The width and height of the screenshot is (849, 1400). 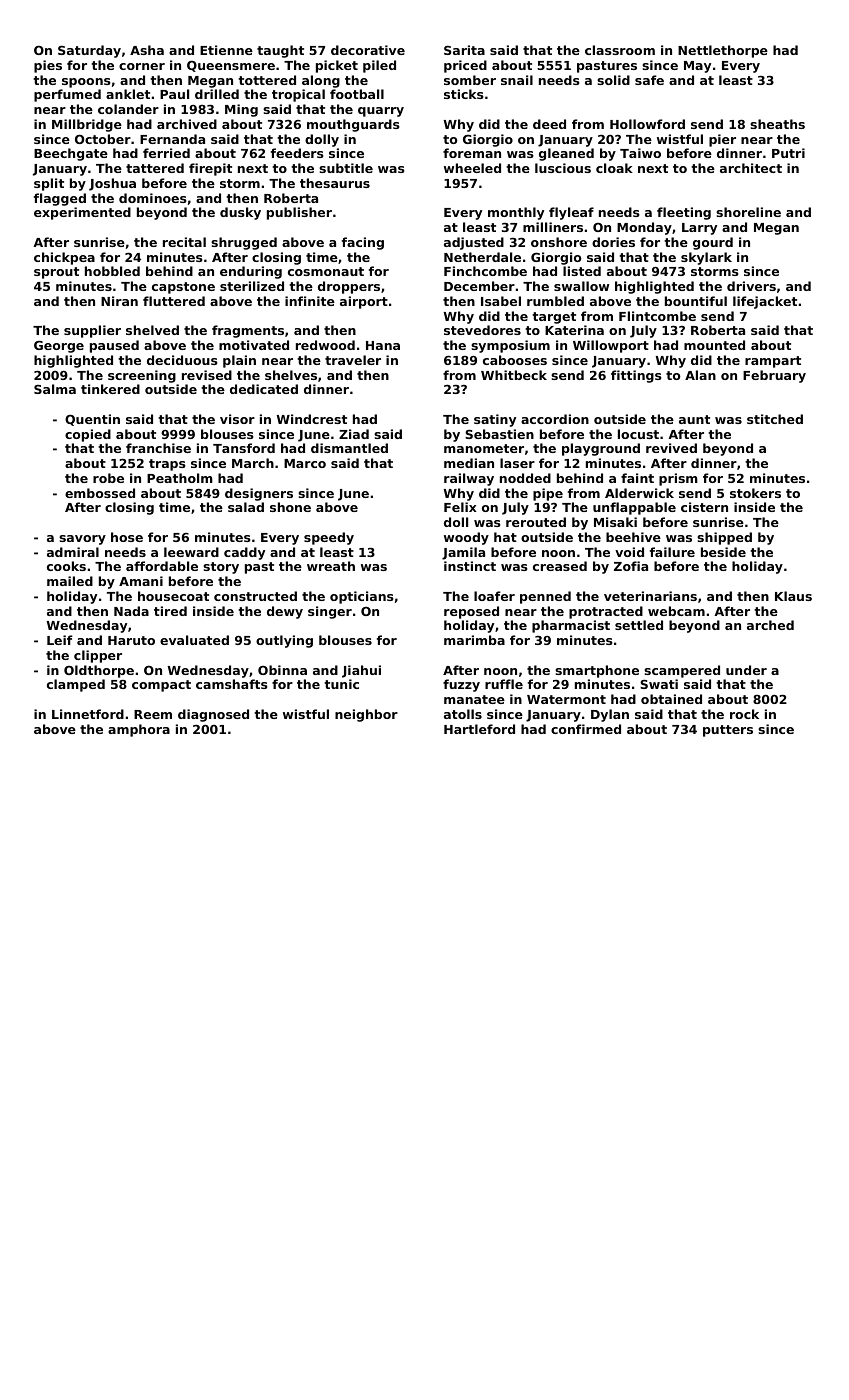 What do you see at coordinates (499, 434) in the screenshot?
I see `Sebastien` at bounding box center [499, 434].
